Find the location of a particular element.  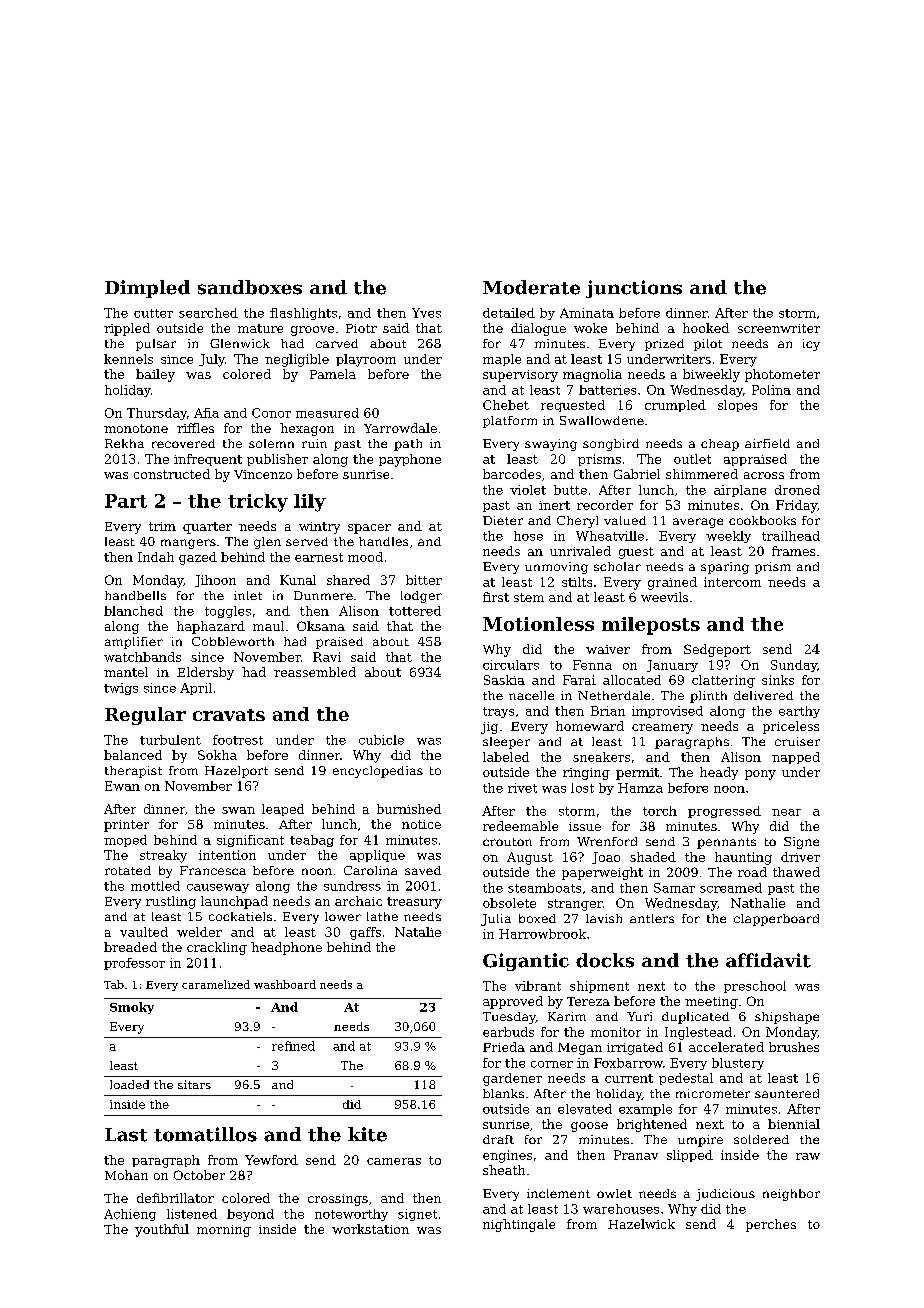

morning is located at coordinates (224, 1231).
